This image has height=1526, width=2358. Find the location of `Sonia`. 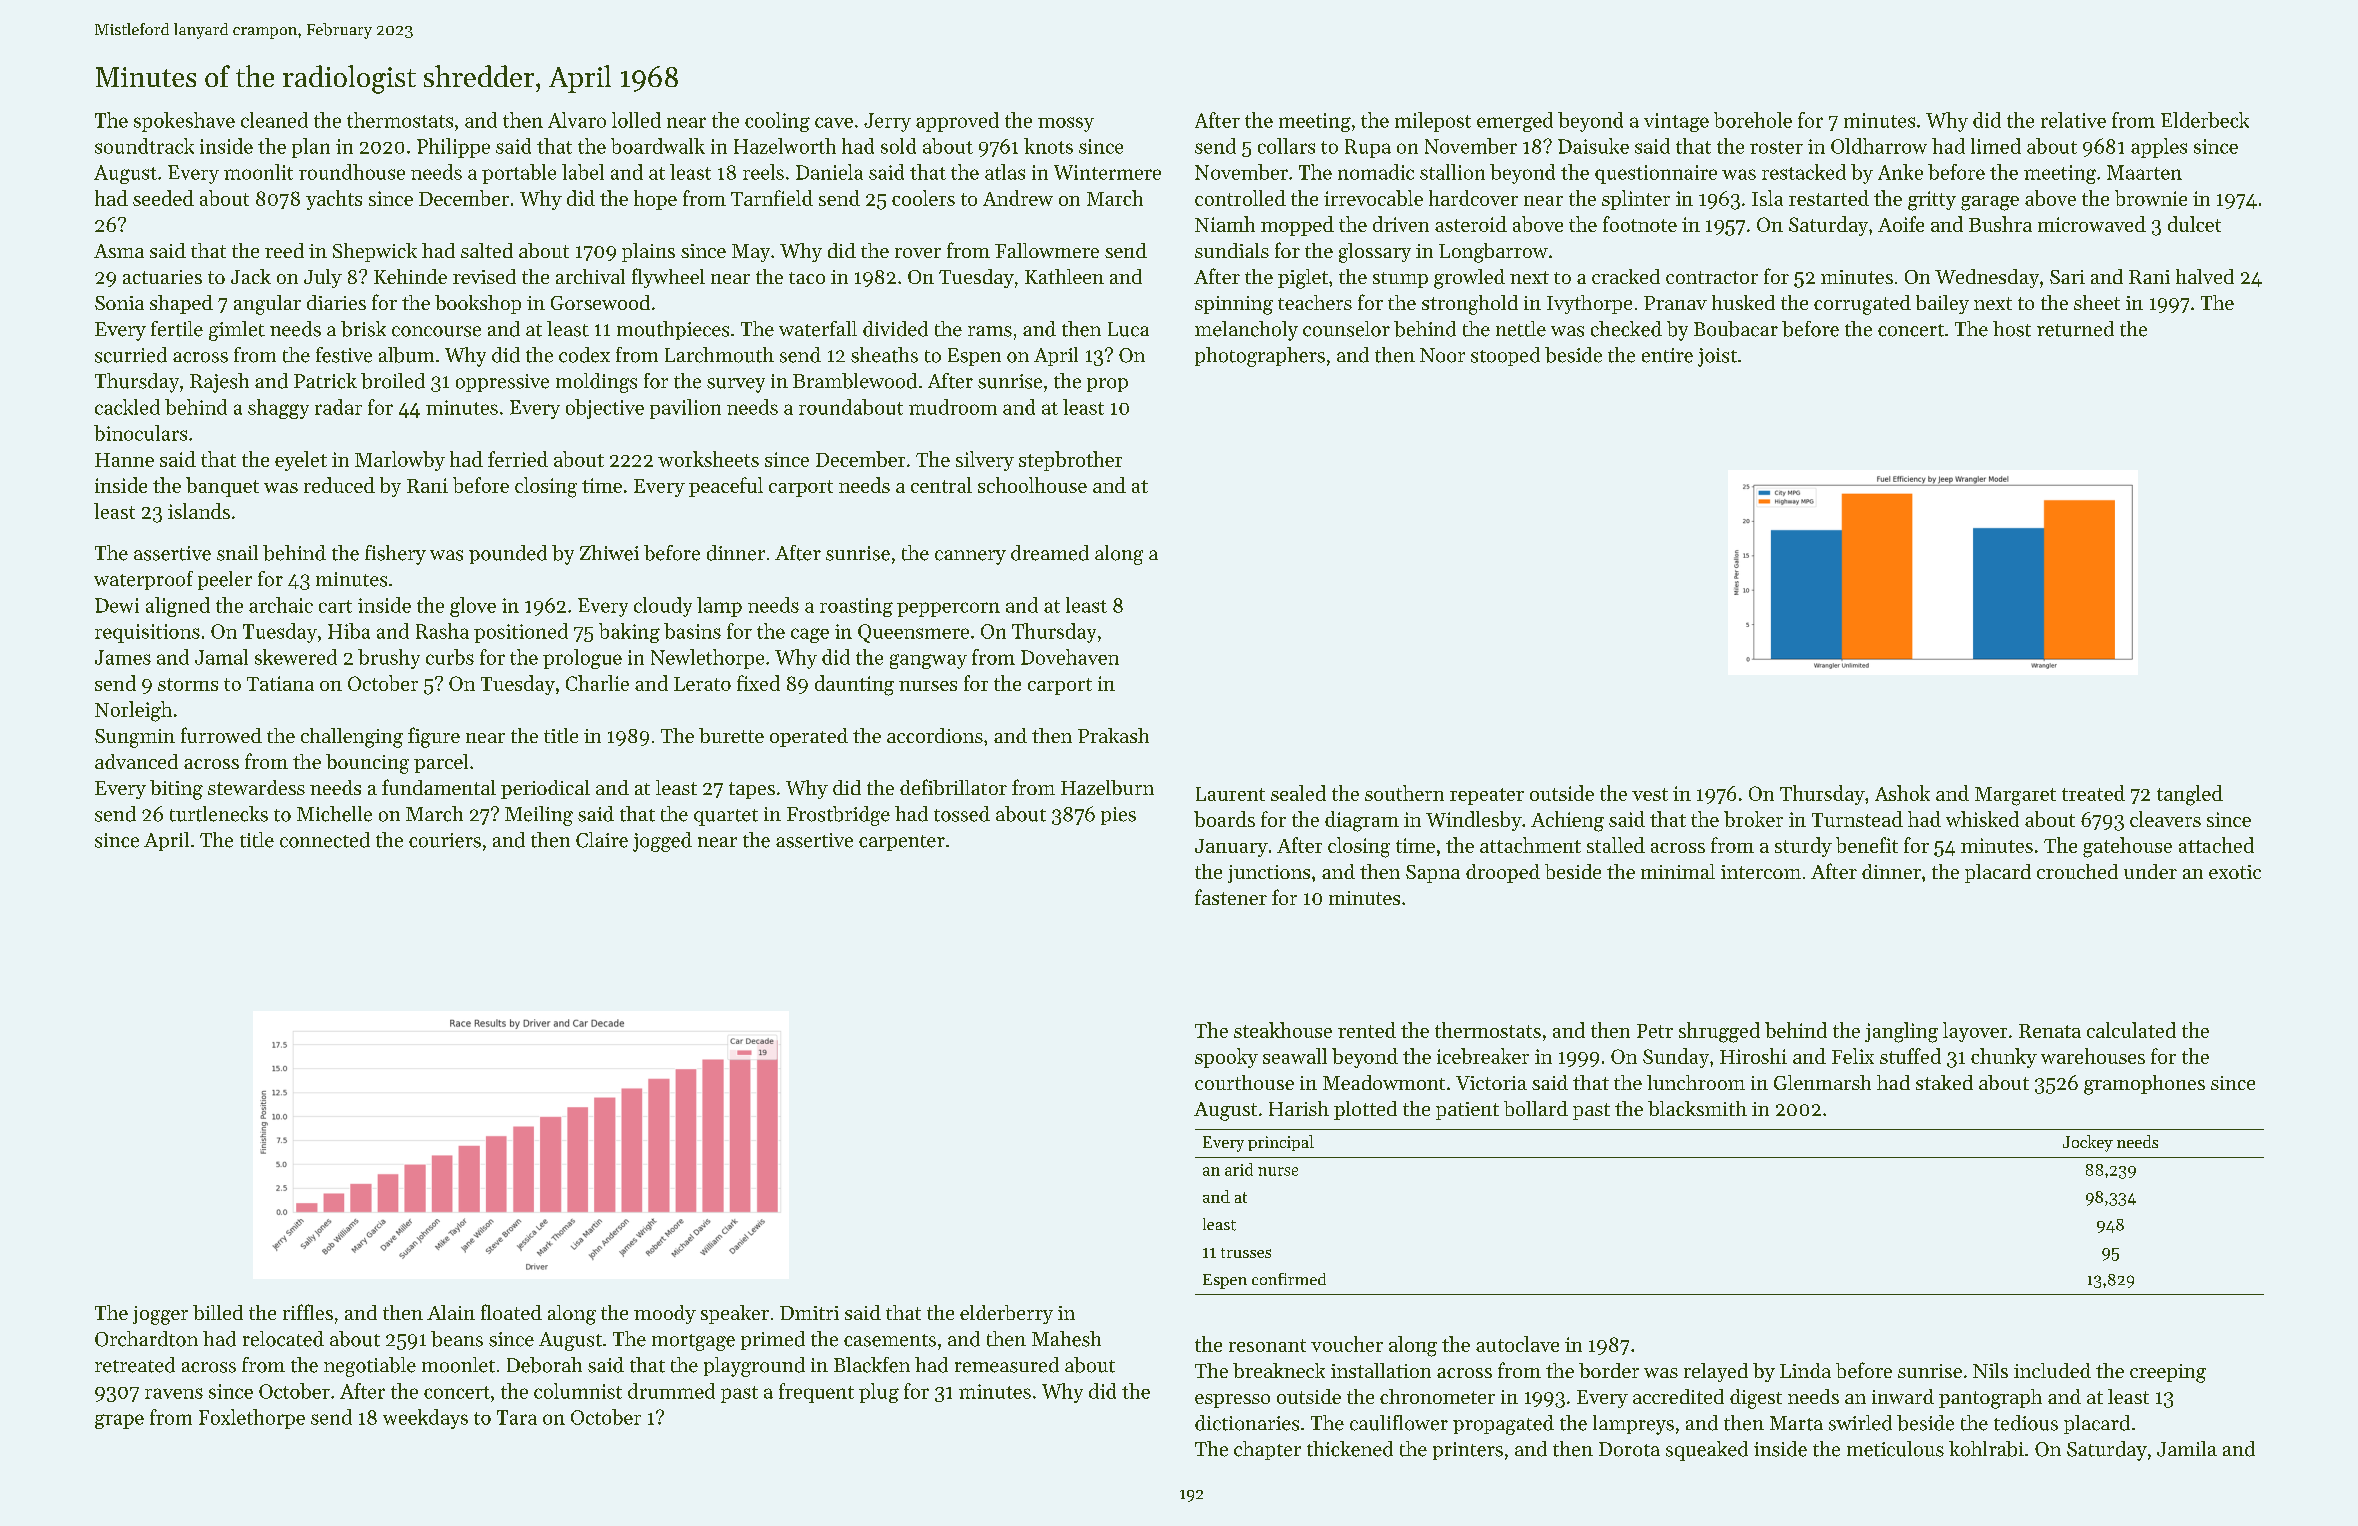

Sonia is located at coordinates (119, 303).
